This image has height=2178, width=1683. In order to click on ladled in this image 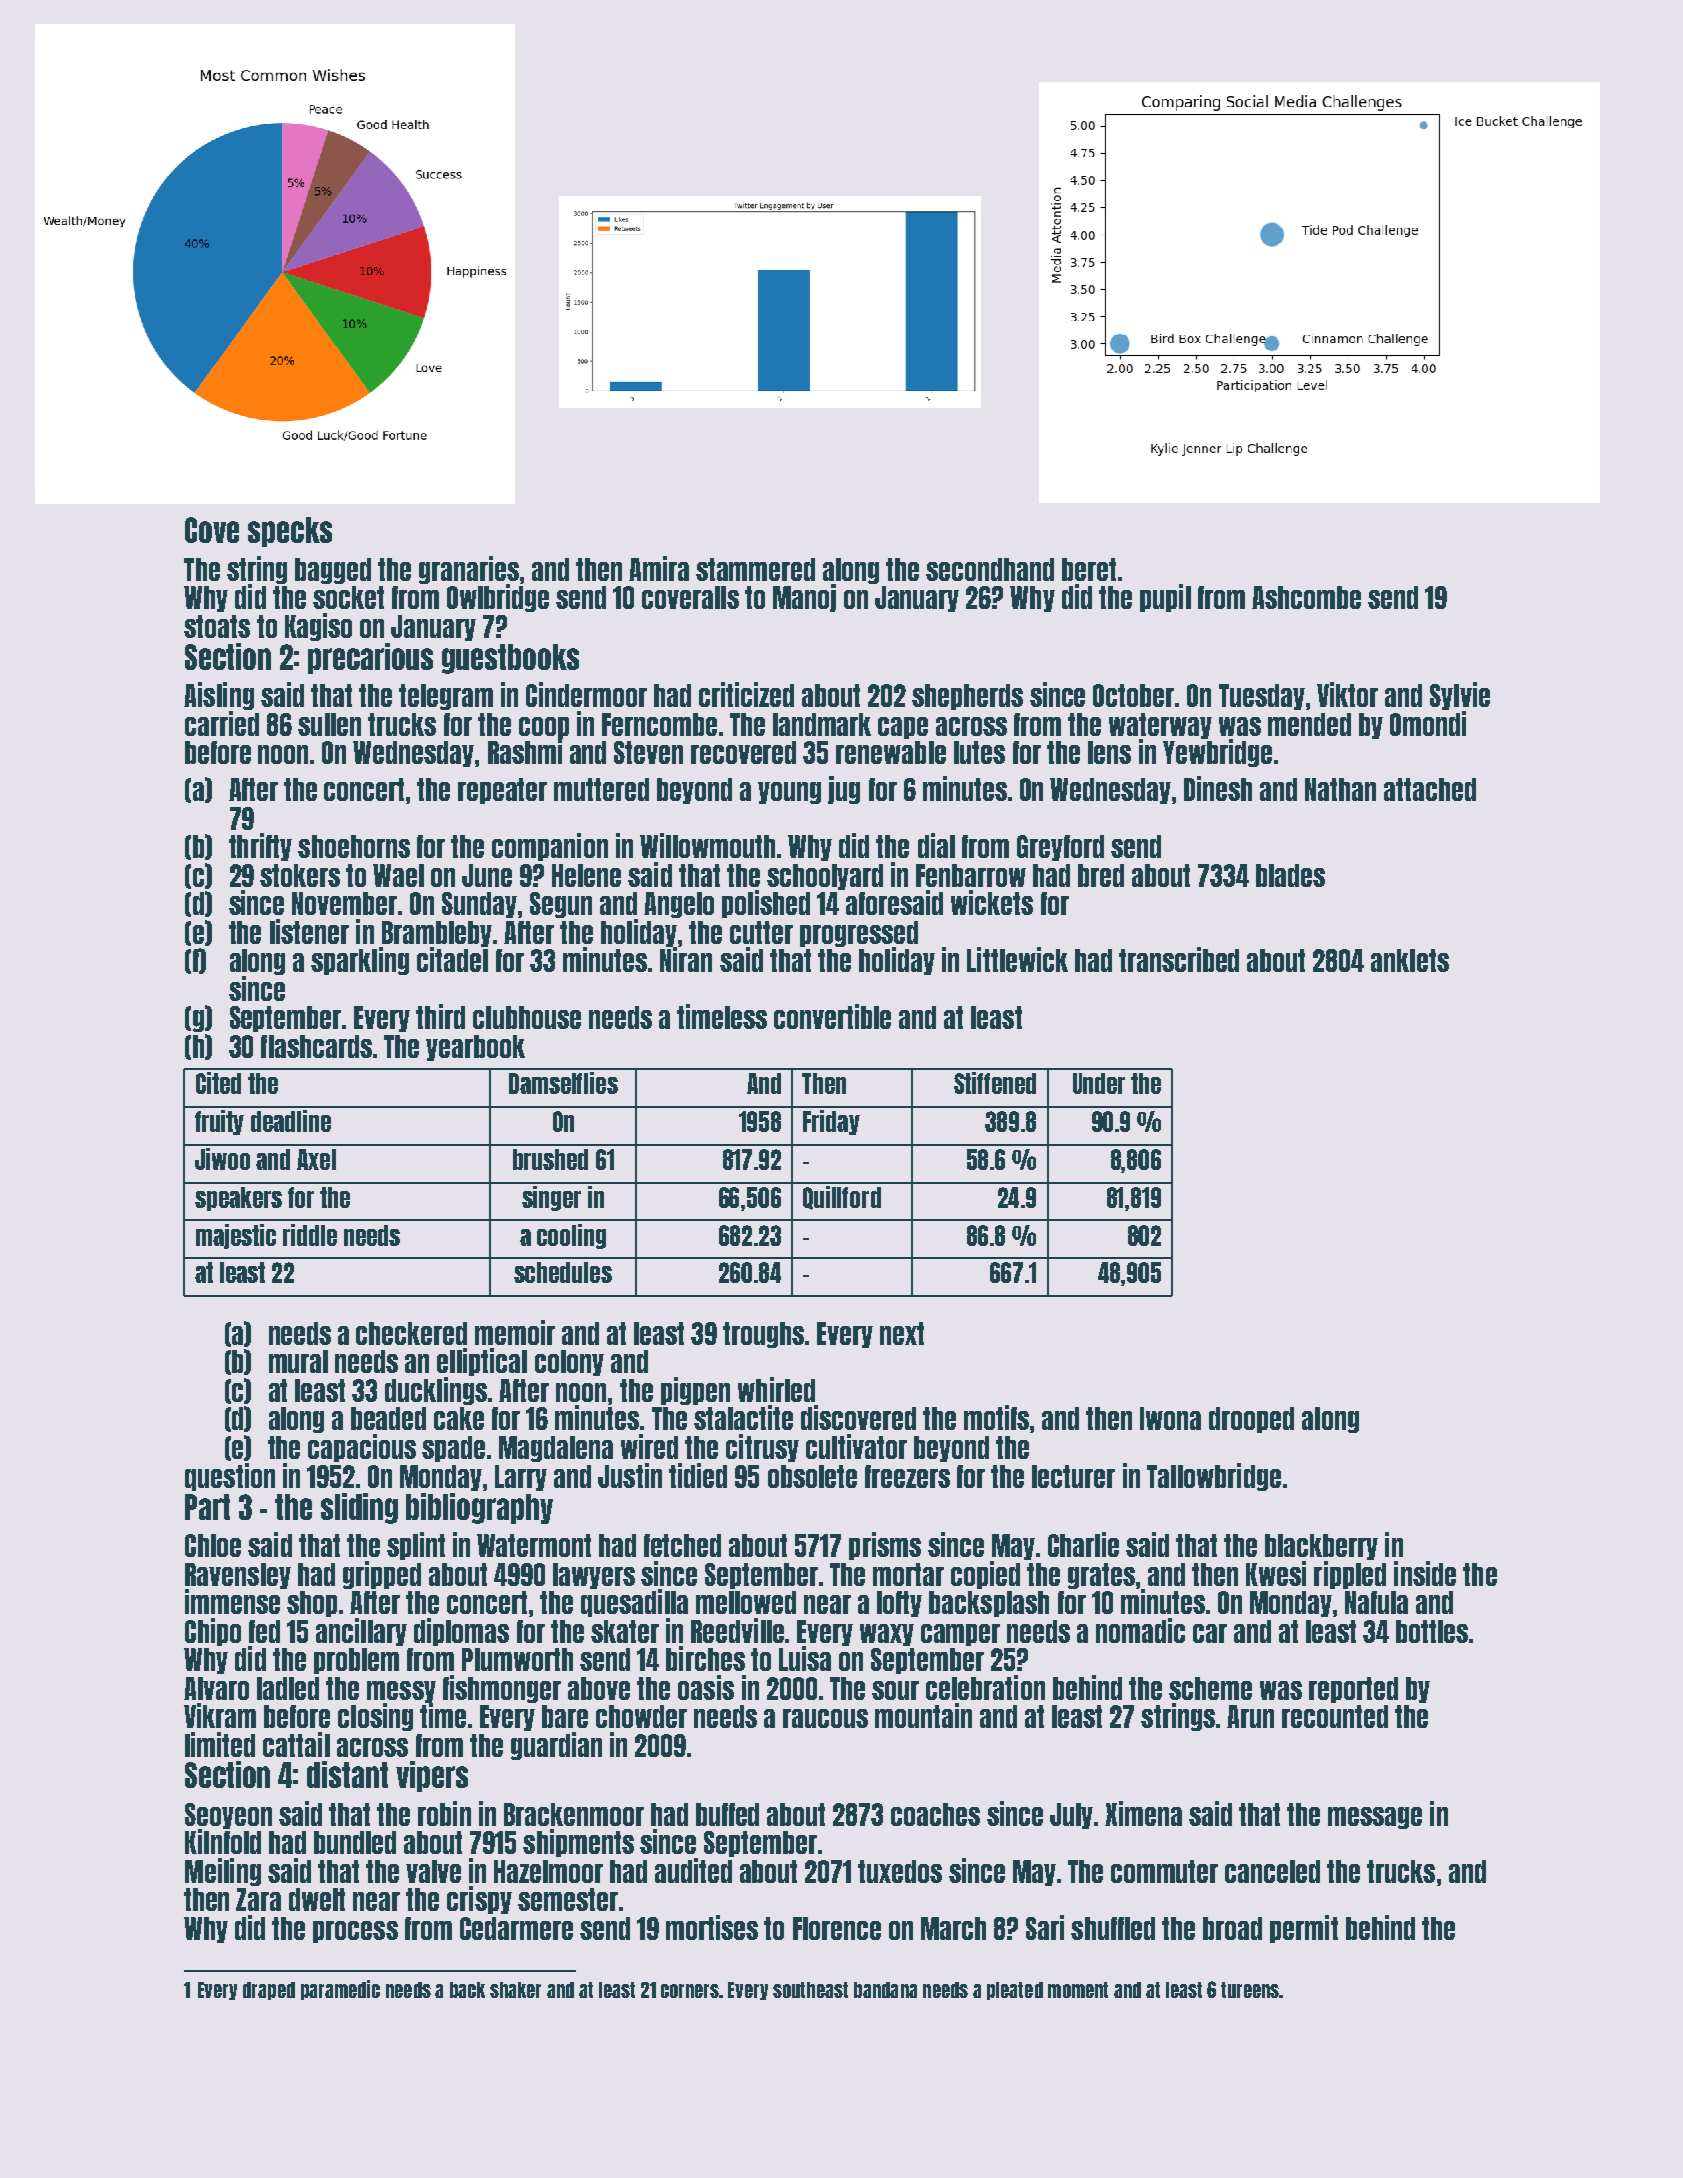, I will do `click(288, 1688)`.
